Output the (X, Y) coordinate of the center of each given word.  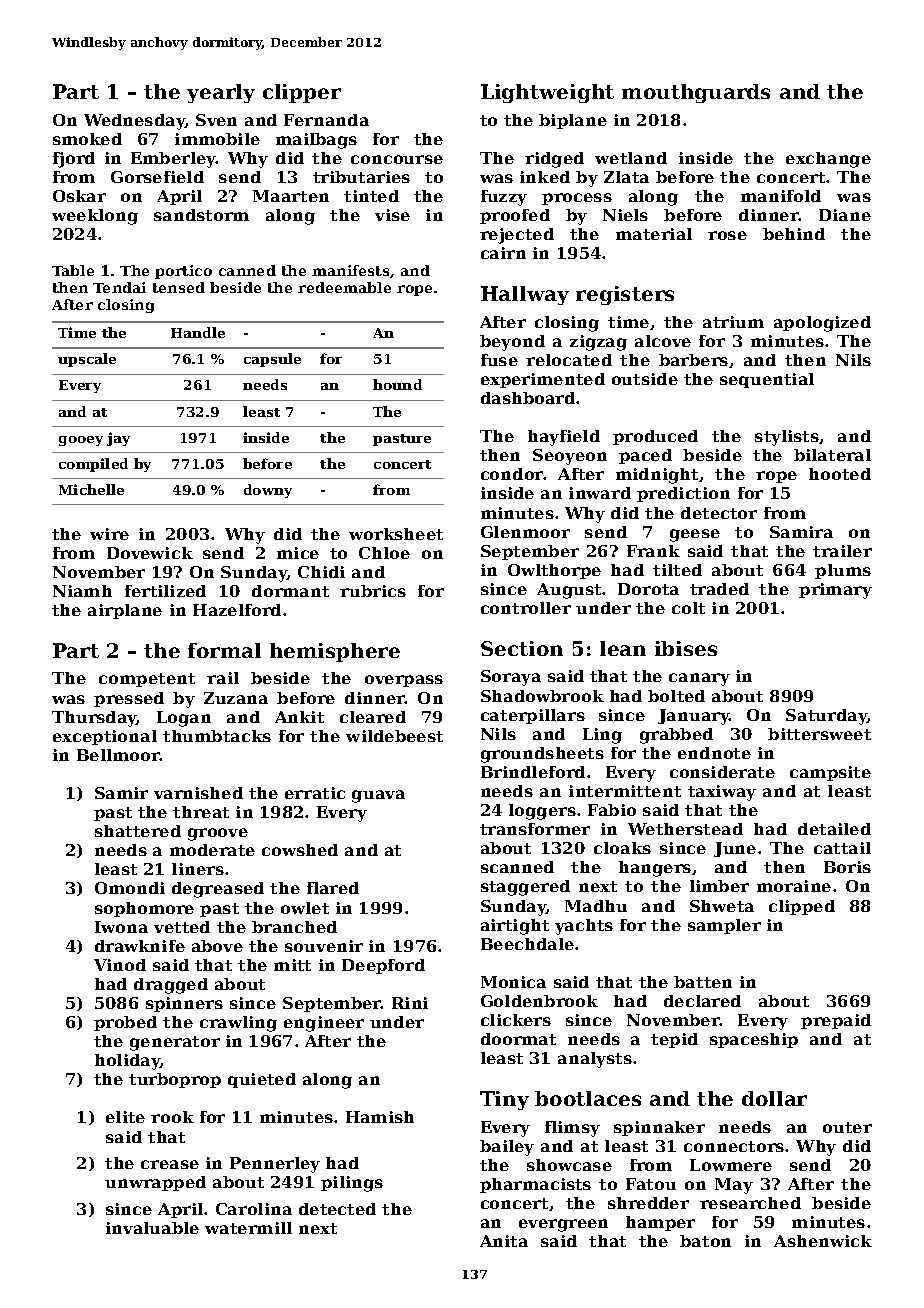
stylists (787, 438)
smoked (87, 139)
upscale (87, 360)
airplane (125, 611)
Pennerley (275, 1165)
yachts (584, 927)
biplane (573, 121)
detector (719, 513)
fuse (499, 360)
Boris (847, 867)
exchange (828, 160)
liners (198, 869)
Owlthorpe (554, 571)
